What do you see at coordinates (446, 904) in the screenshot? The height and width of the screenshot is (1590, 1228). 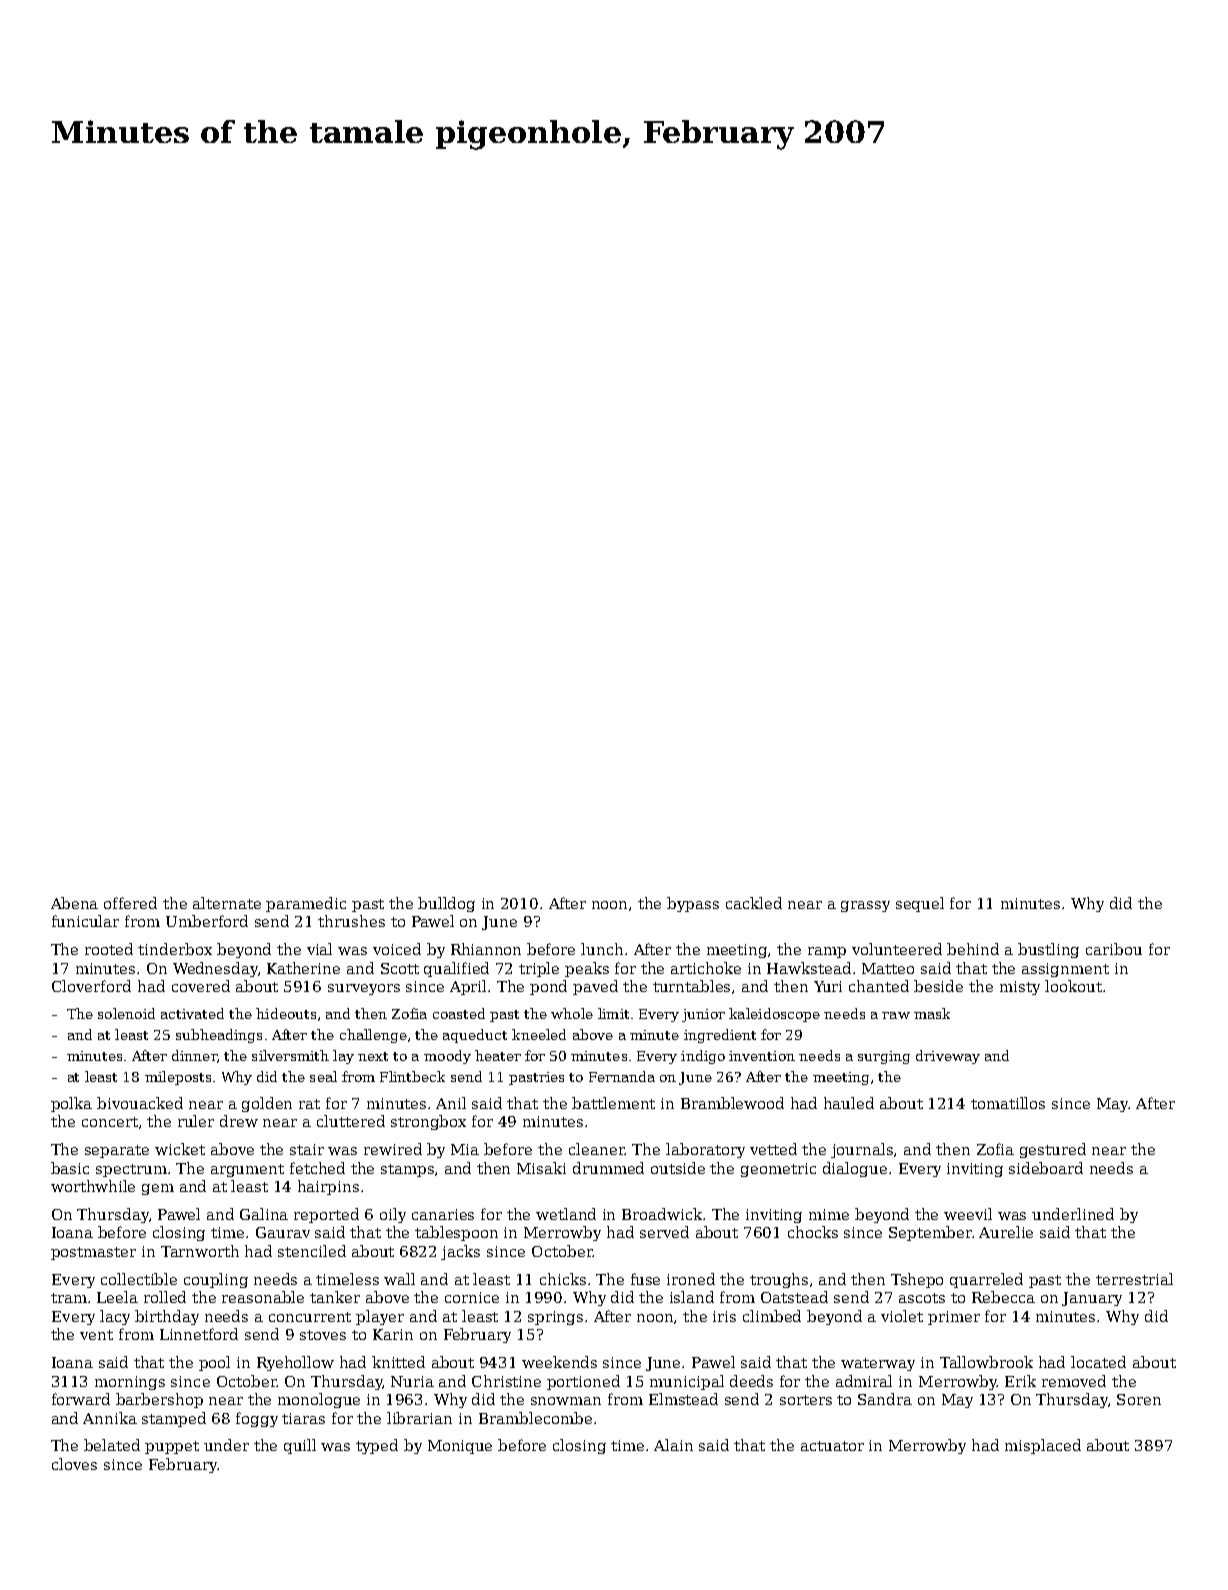 I see `bulldog` at bounding box center [446, 904].
